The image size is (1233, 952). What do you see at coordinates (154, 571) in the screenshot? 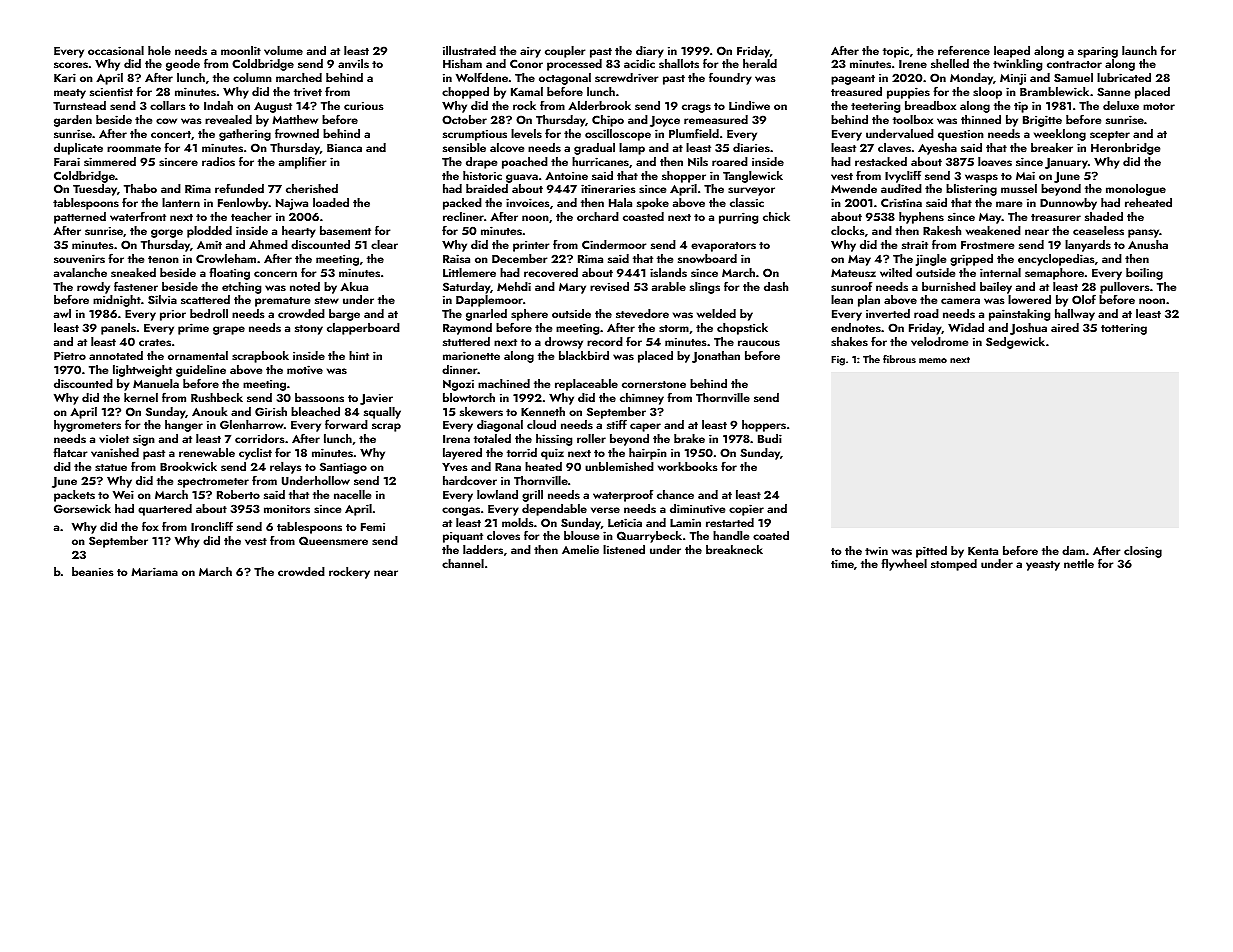
I see `Mariama` at bounding box center [154, 571].
